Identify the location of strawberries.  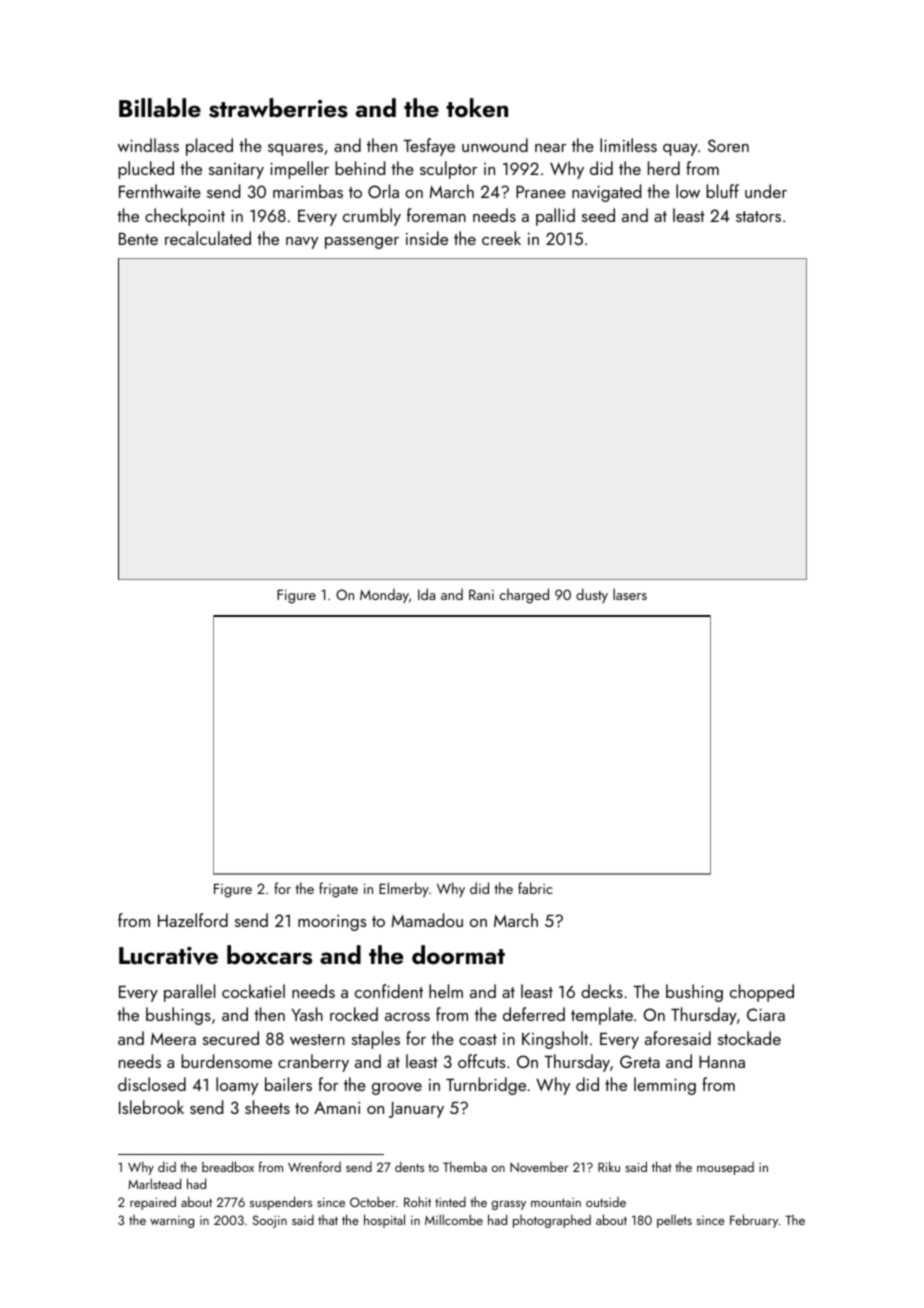
(278, 108).
